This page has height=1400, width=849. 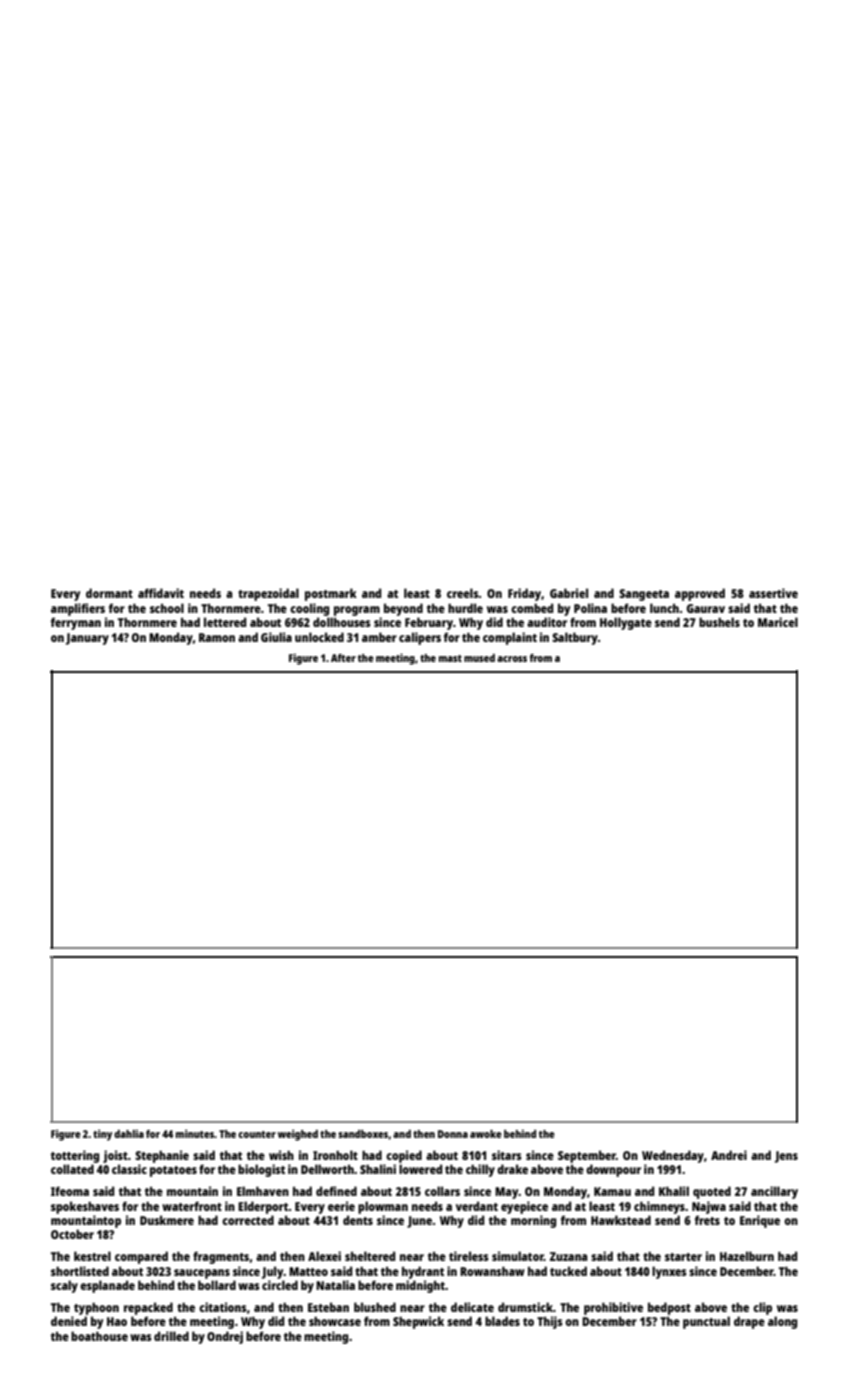 I want to click on postmark, so click(x=331, y=594).
